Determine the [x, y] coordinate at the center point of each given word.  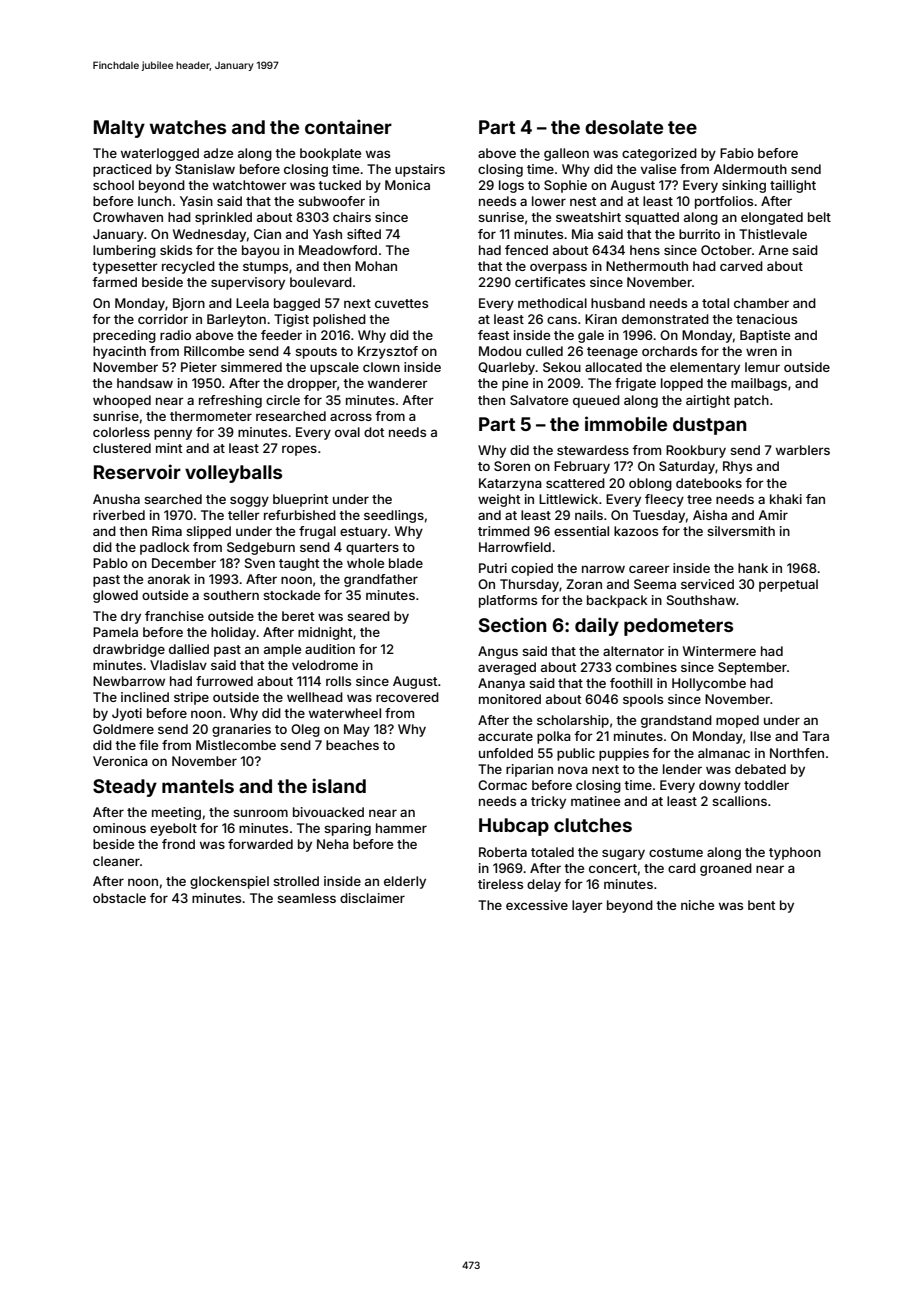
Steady [125, 788]
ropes [299, 450]
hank [753, 568]
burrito [699, 234]
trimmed [504, 531]
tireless [500, 884]
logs [511, 186]
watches [187, 127]
